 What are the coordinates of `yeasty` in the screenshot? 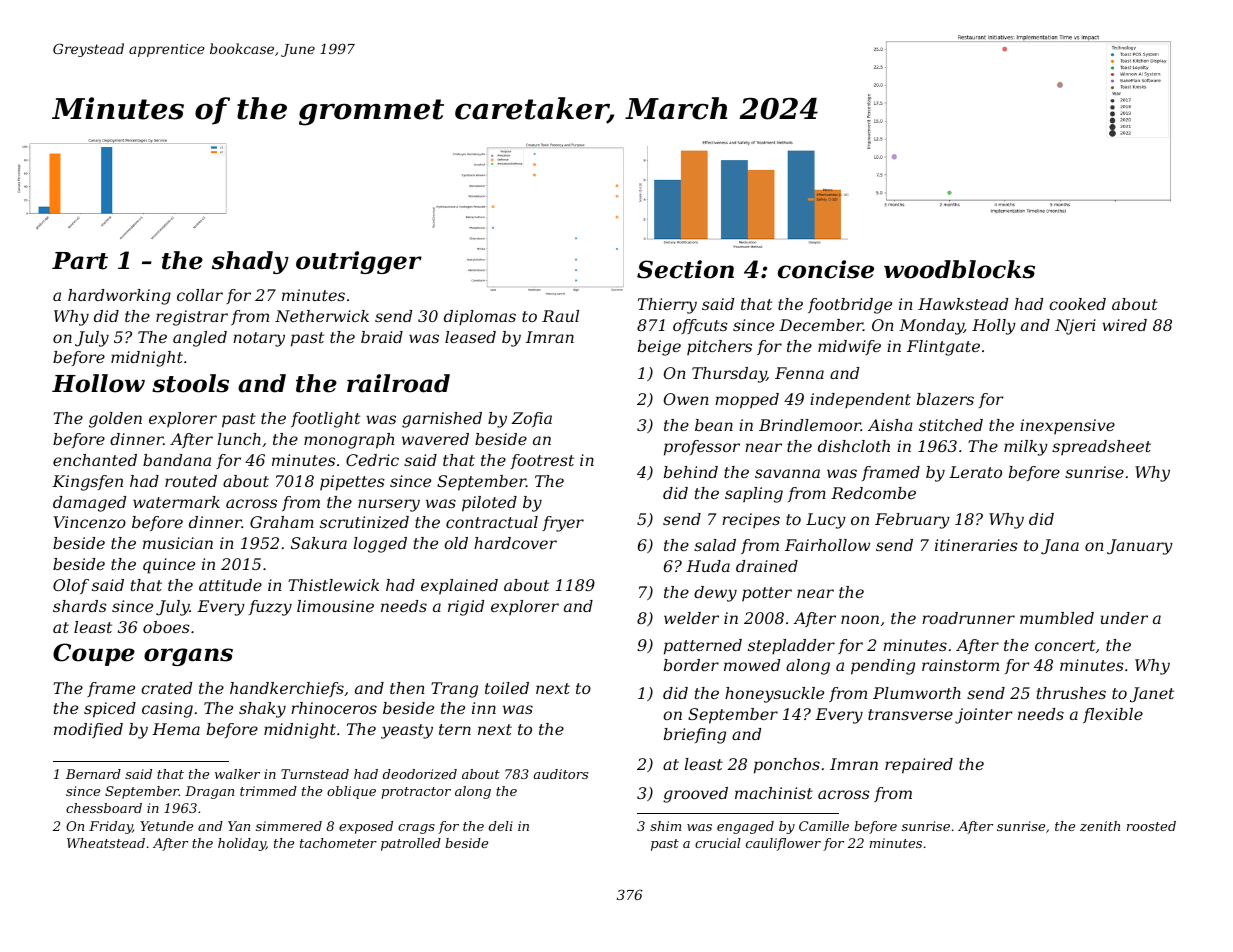 It's located at (407, 731).
